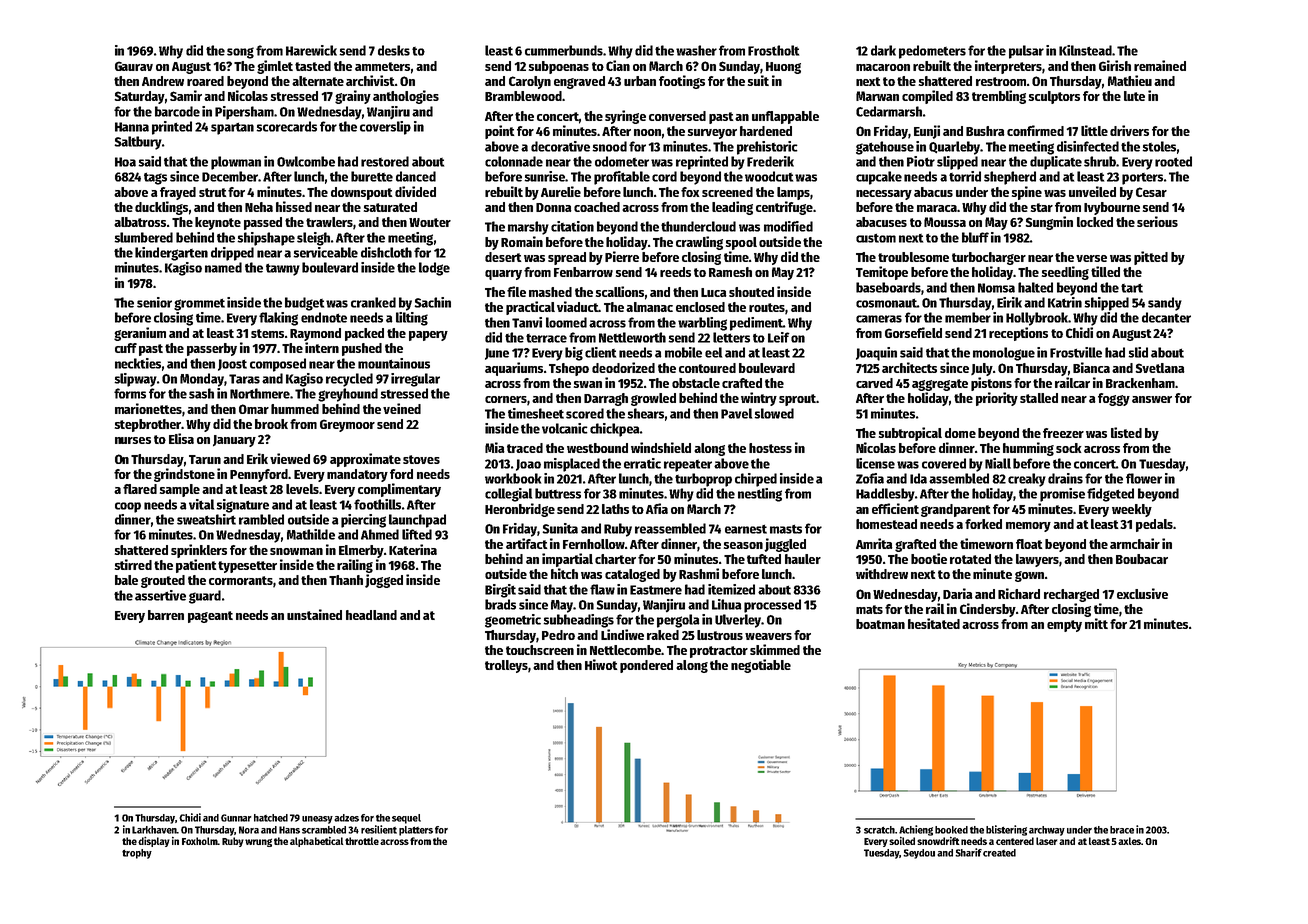 This screenshot has height=924, width=1308. I want to click on platters, so click(416, 831).
